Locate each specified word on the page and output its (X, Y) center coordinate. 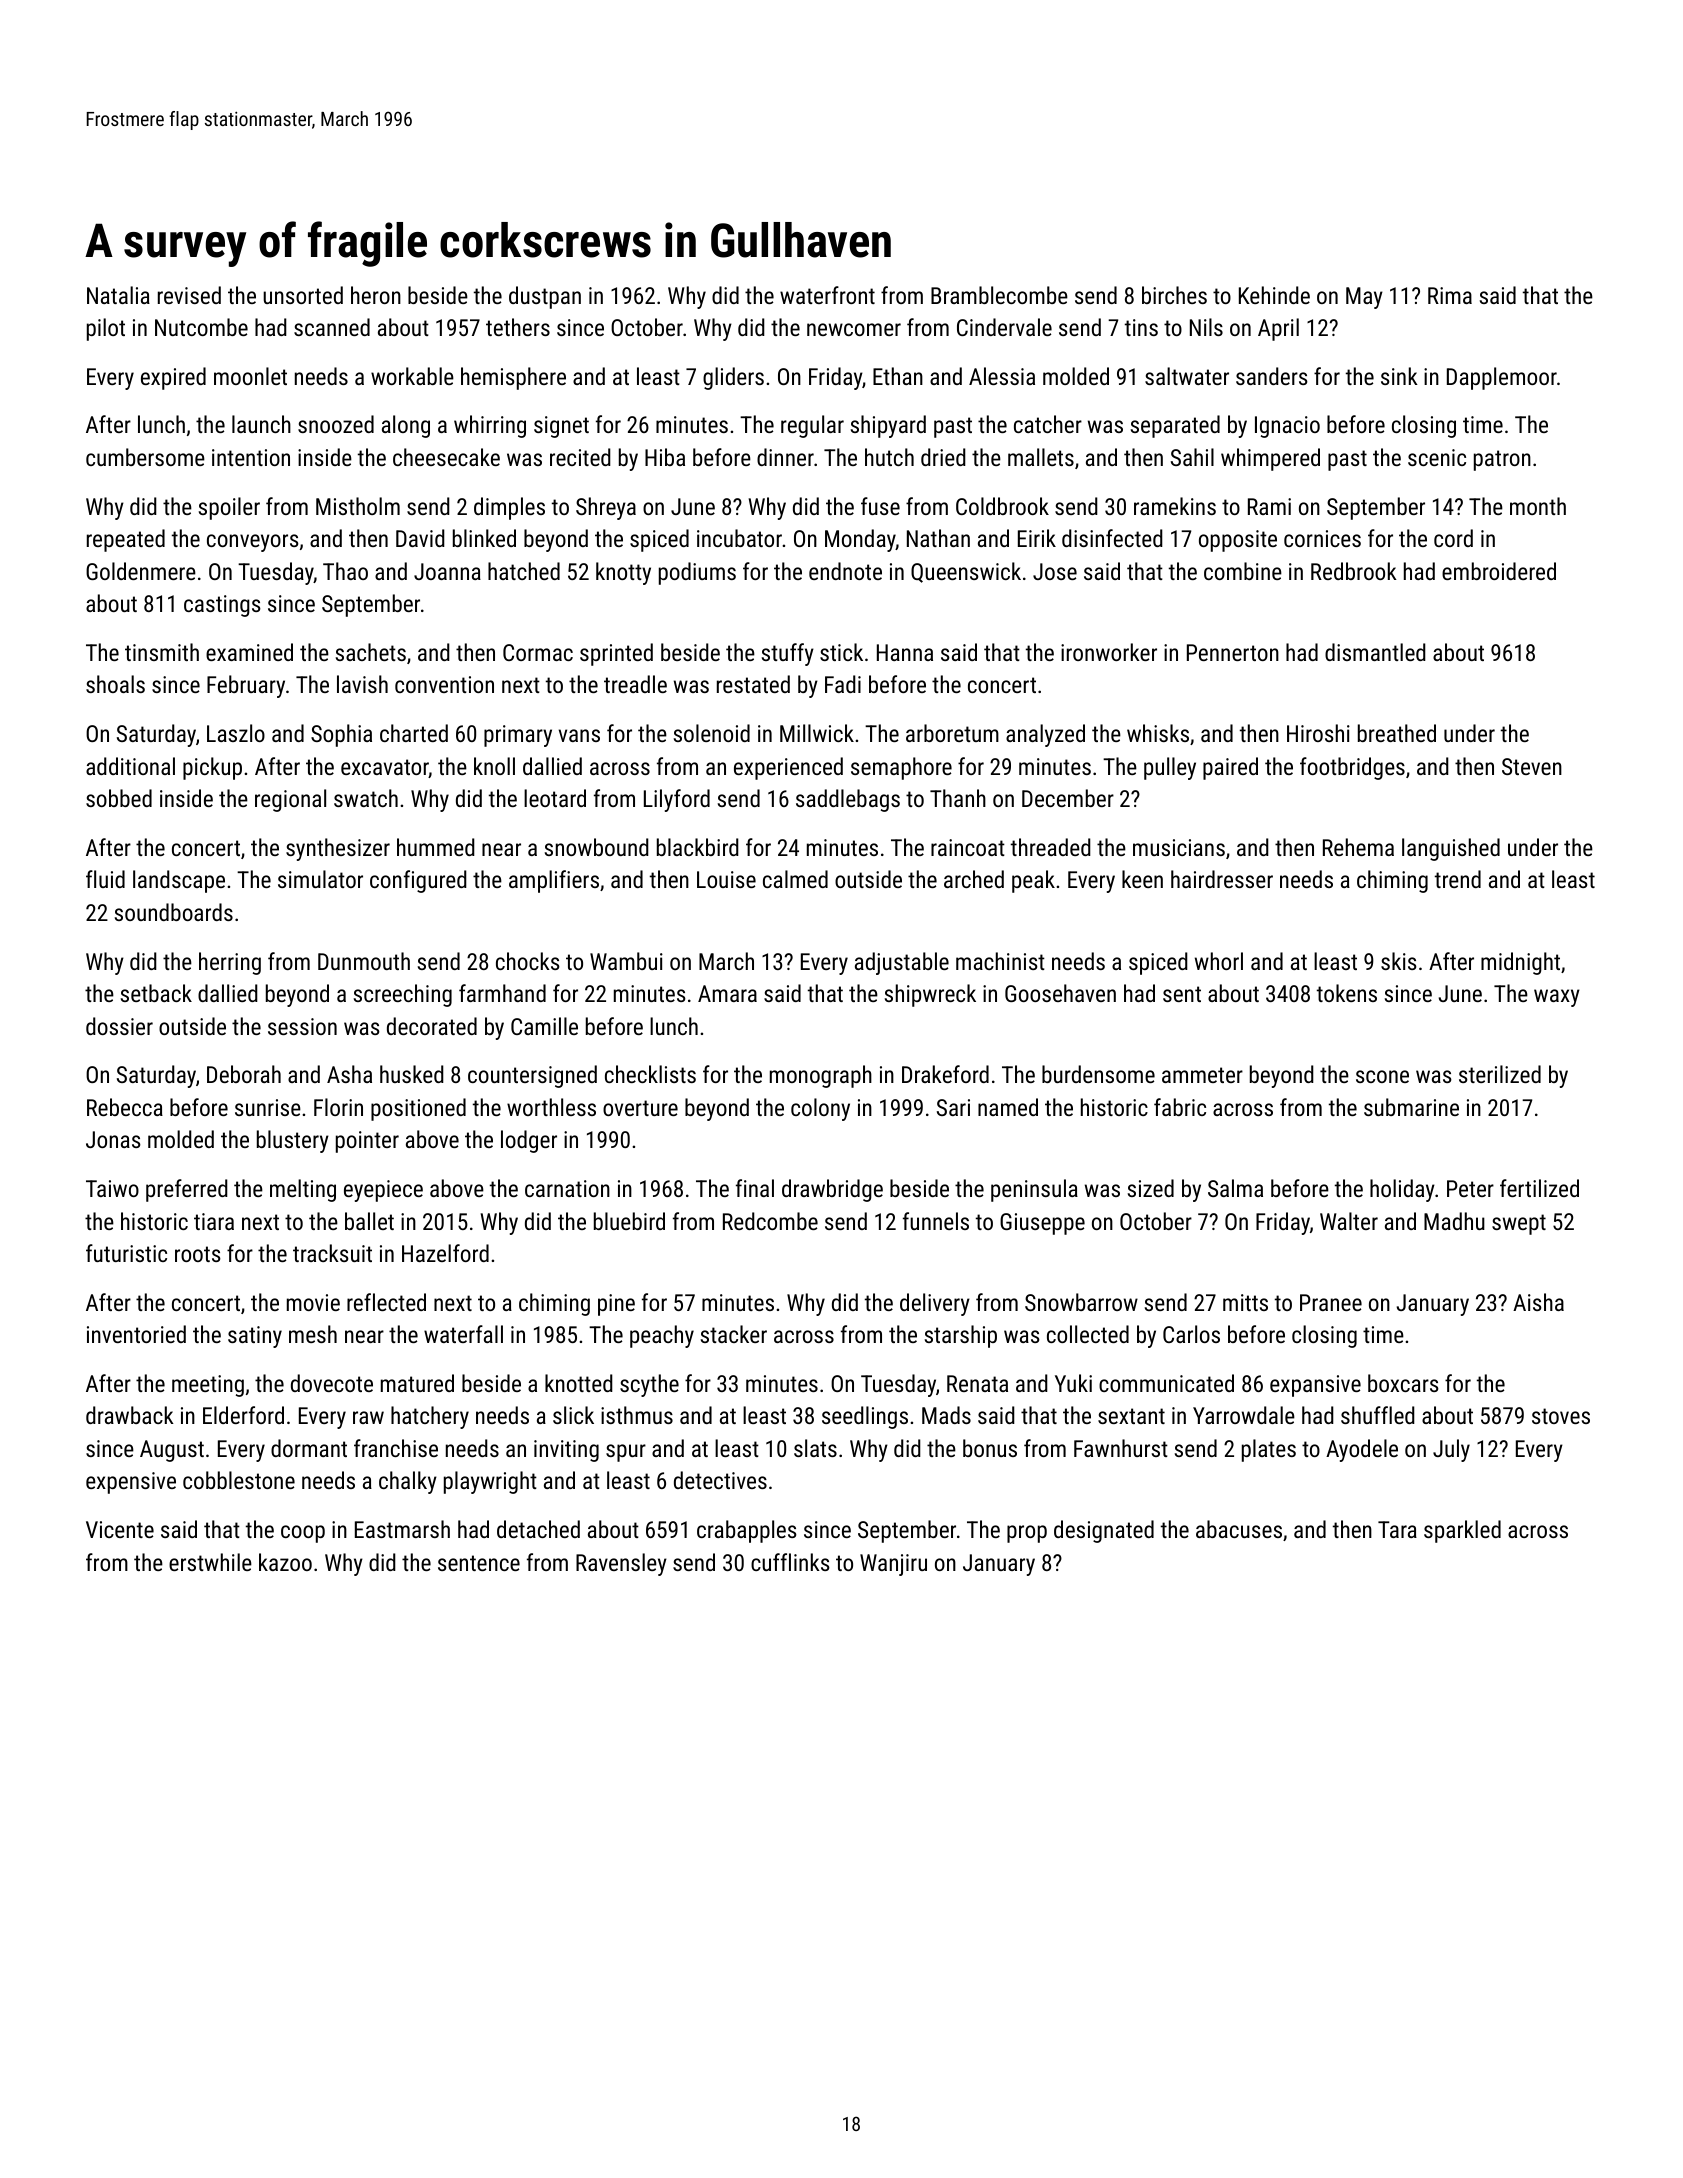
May (1364, 298)
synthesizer (338, 849)
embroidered (1499, 571)
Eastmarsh (402, 1529)
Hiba (665, 457)
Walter (1349, 1221)
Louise (726, 879)
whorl (1219, 961)
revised (189, 295)
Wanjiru (893, 1565)
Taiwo (112, 1188)
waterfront (827, 295)
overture (640, 1108)
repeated (126, 540)
